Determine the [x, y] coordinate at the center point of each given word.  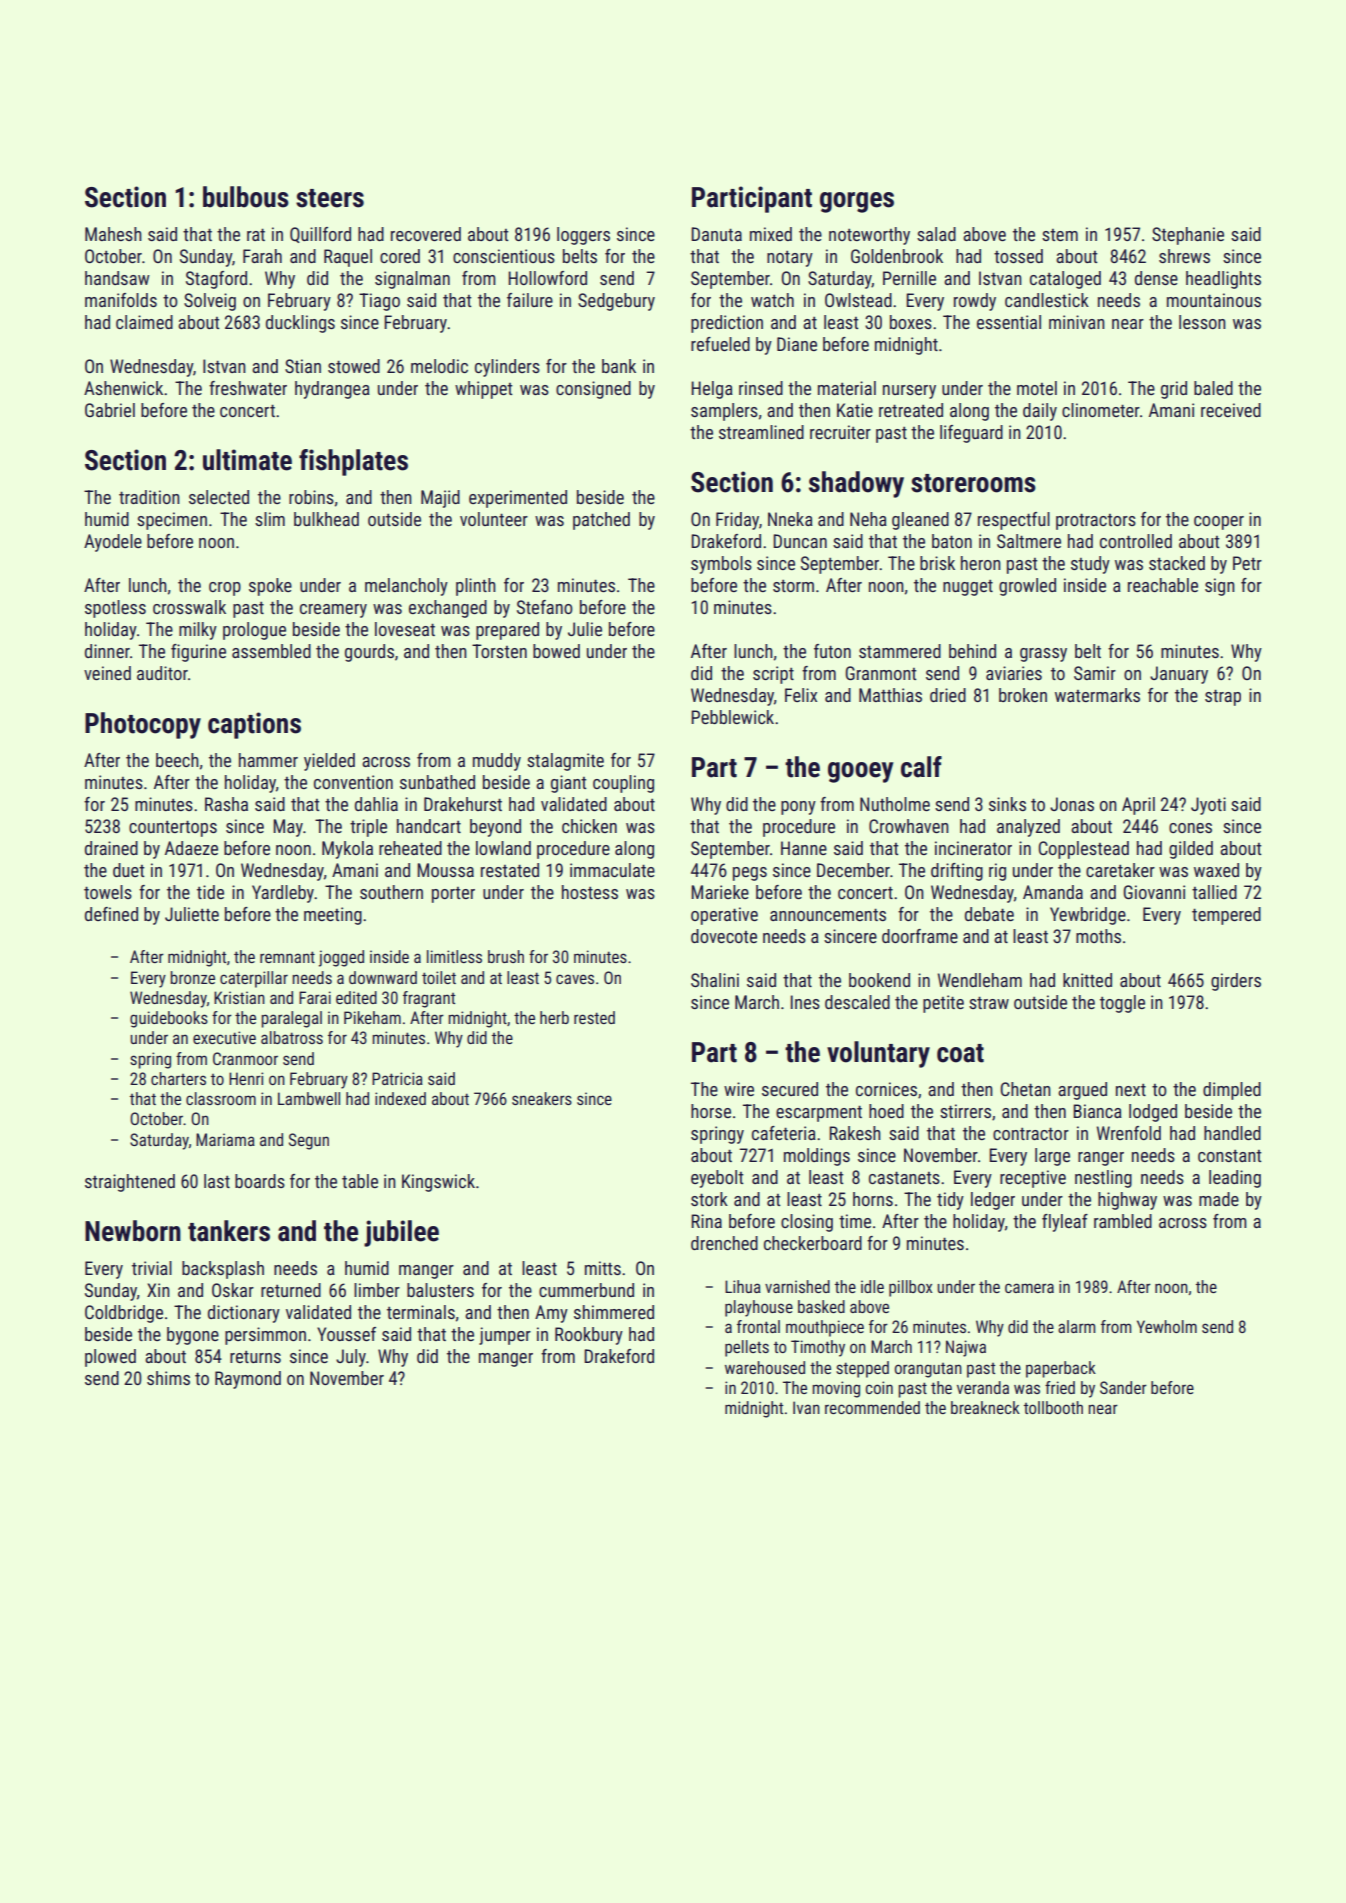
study [1090, 565]
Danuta [716, 234]
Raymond [248, 1380]
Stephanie [1188, 236]
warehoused [765, 1367]
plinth [476, 587]
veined [107, 673]
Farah [262, 256]
